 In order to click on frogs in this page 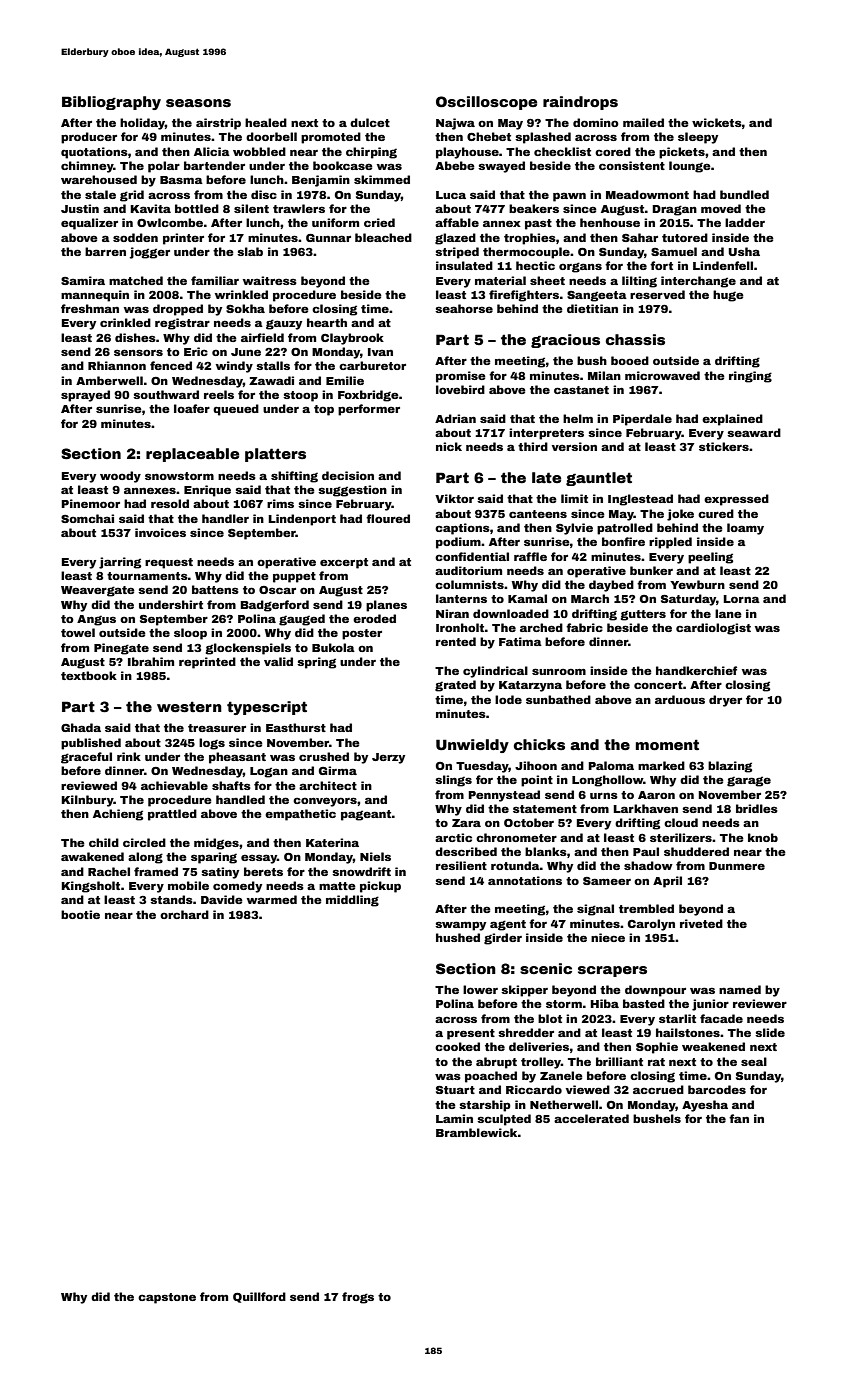, I will do `click(358, 1298)`.
